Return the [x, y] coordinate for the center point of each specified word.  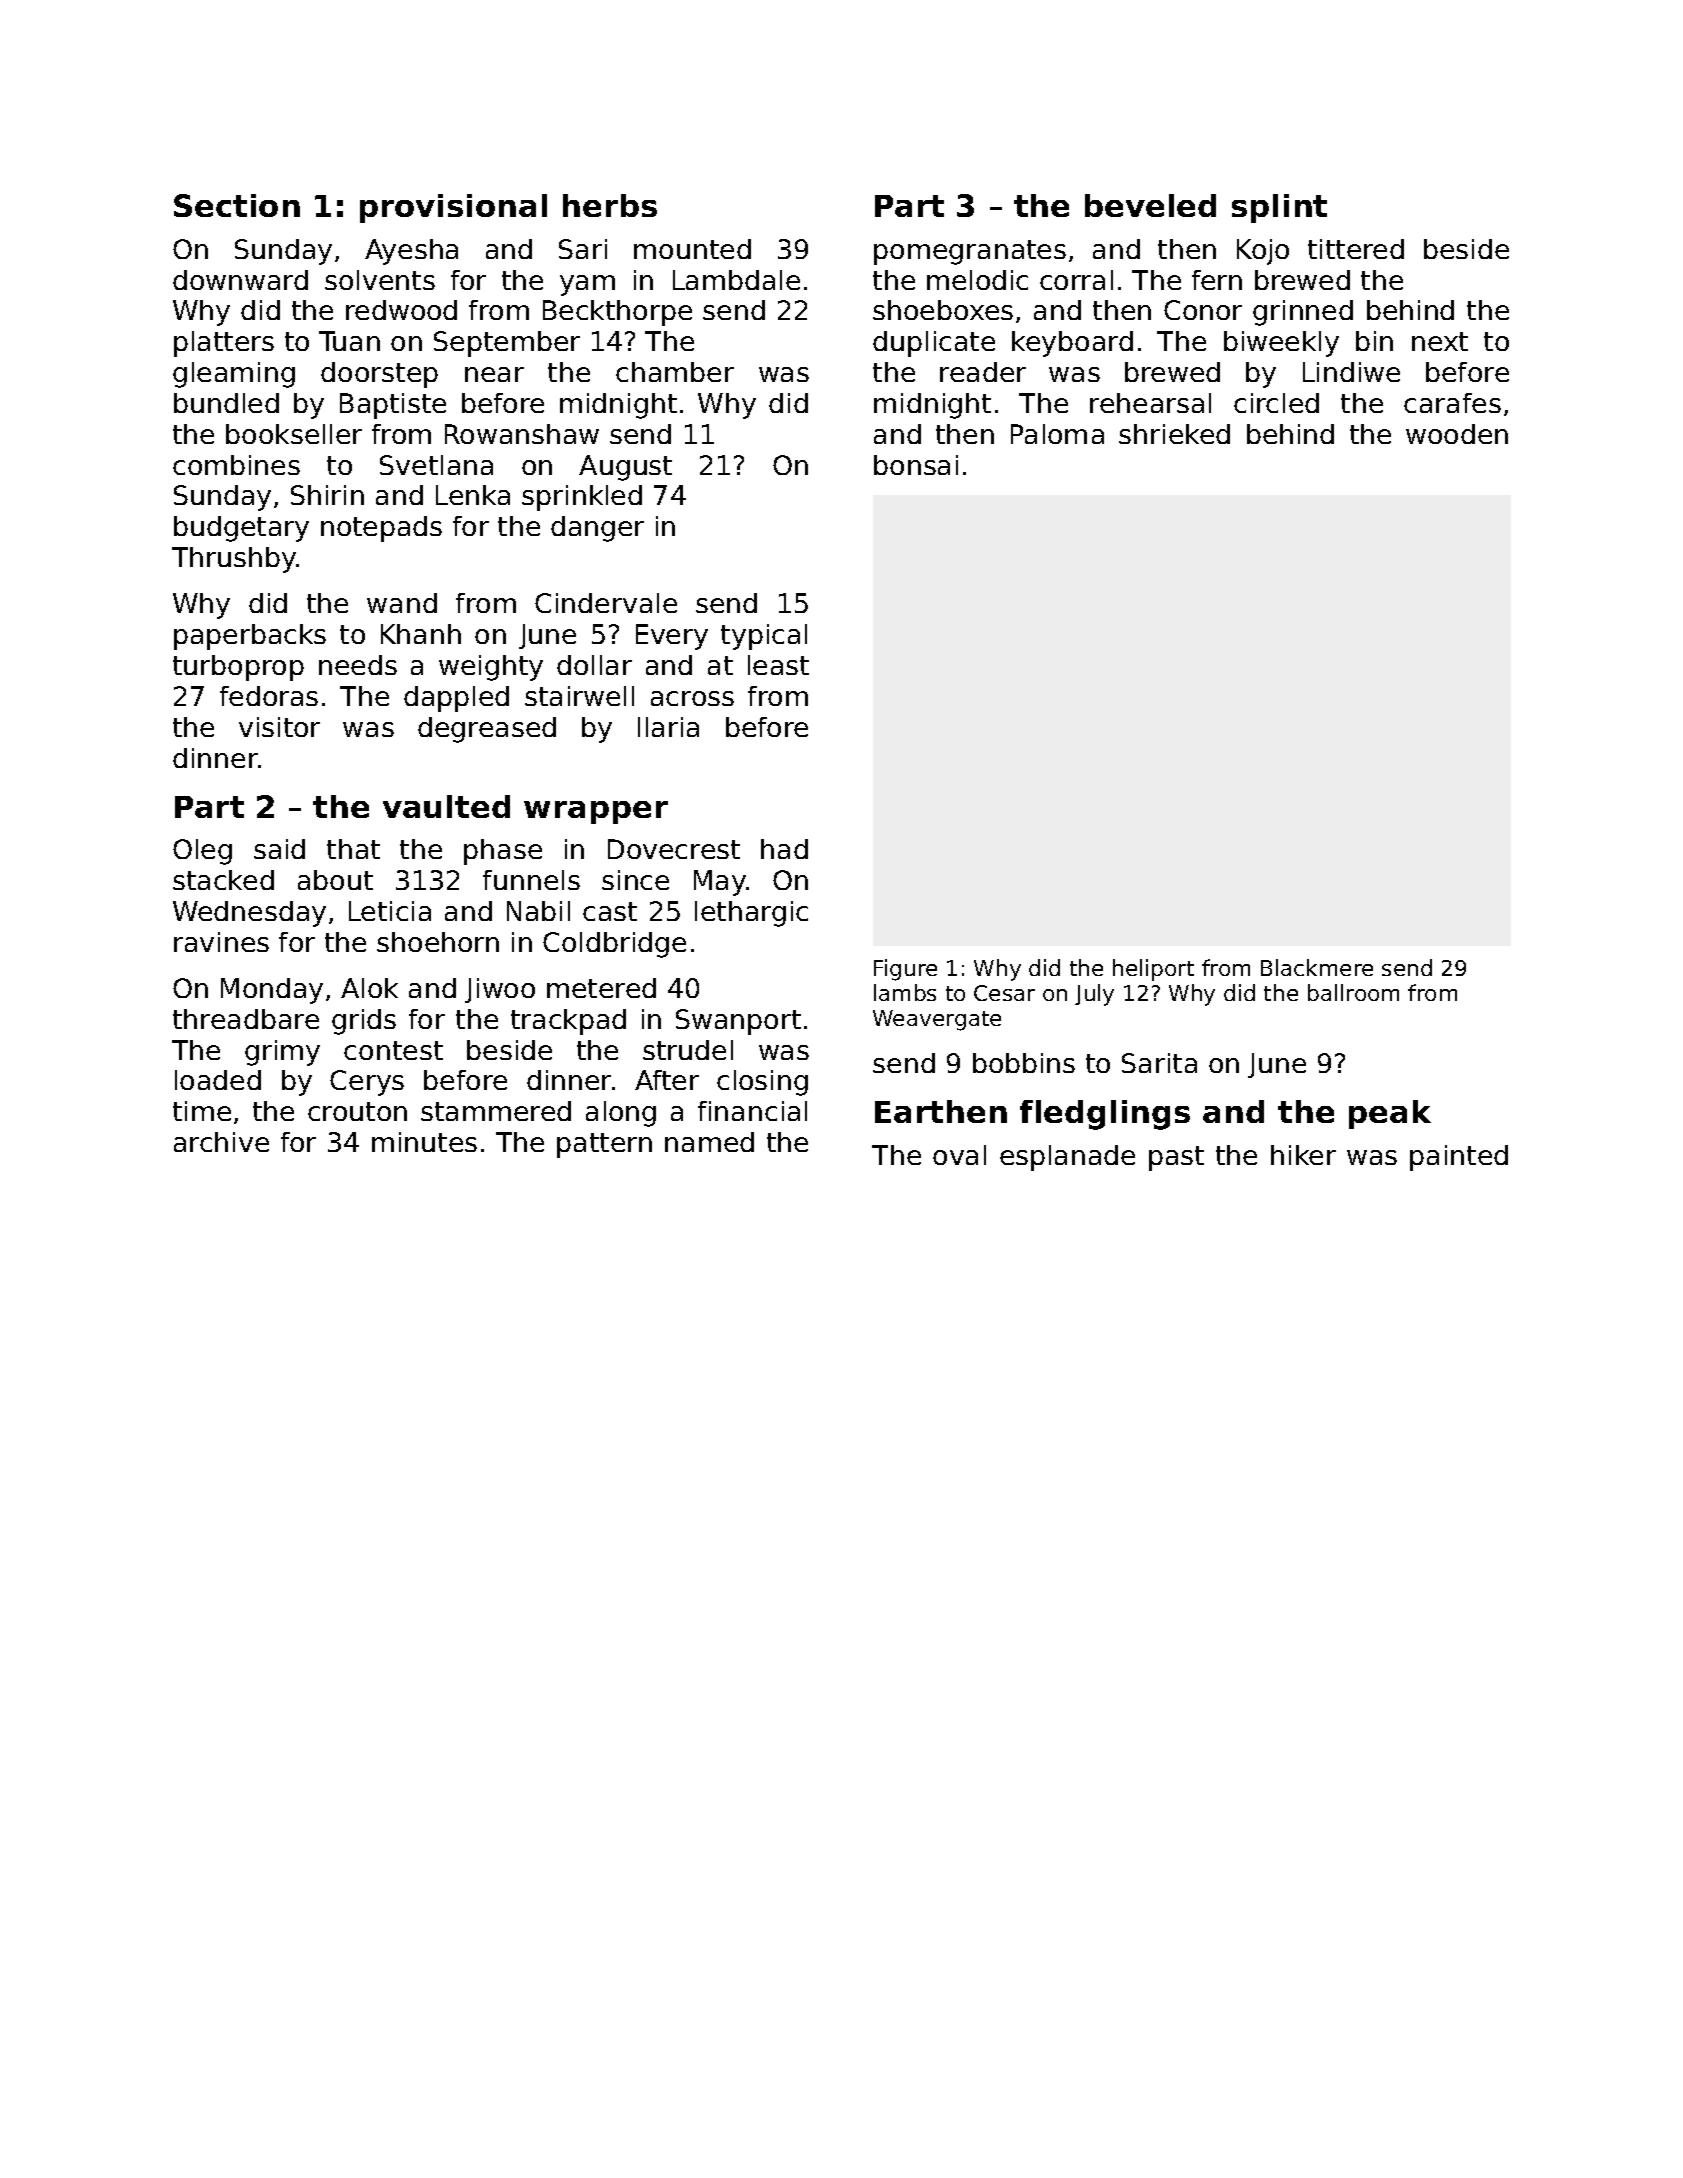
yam [587, 285]
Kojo [1263, 252]
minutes [424, 1142]
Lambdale [736, 280]
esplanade [1067, 1158]
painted [1459, 1158]
